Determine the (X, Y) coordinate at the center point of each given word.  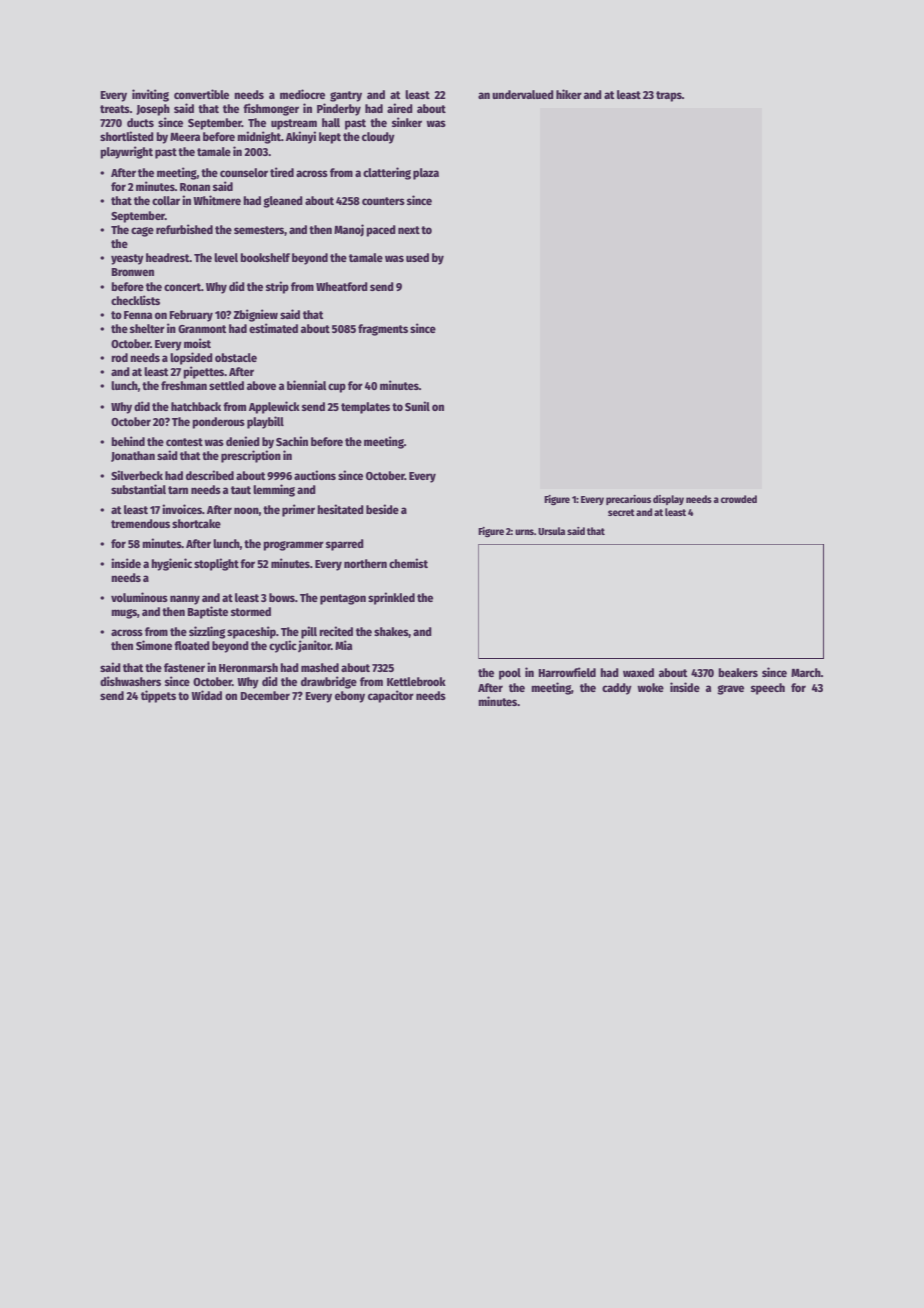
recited (336, 631)
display (668, 500)
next (409, 230)
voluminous (139, 597)
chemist (408, 563)
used (417, 257)
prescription (251, 456)
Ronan (195, 187)
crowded (739, 499)
